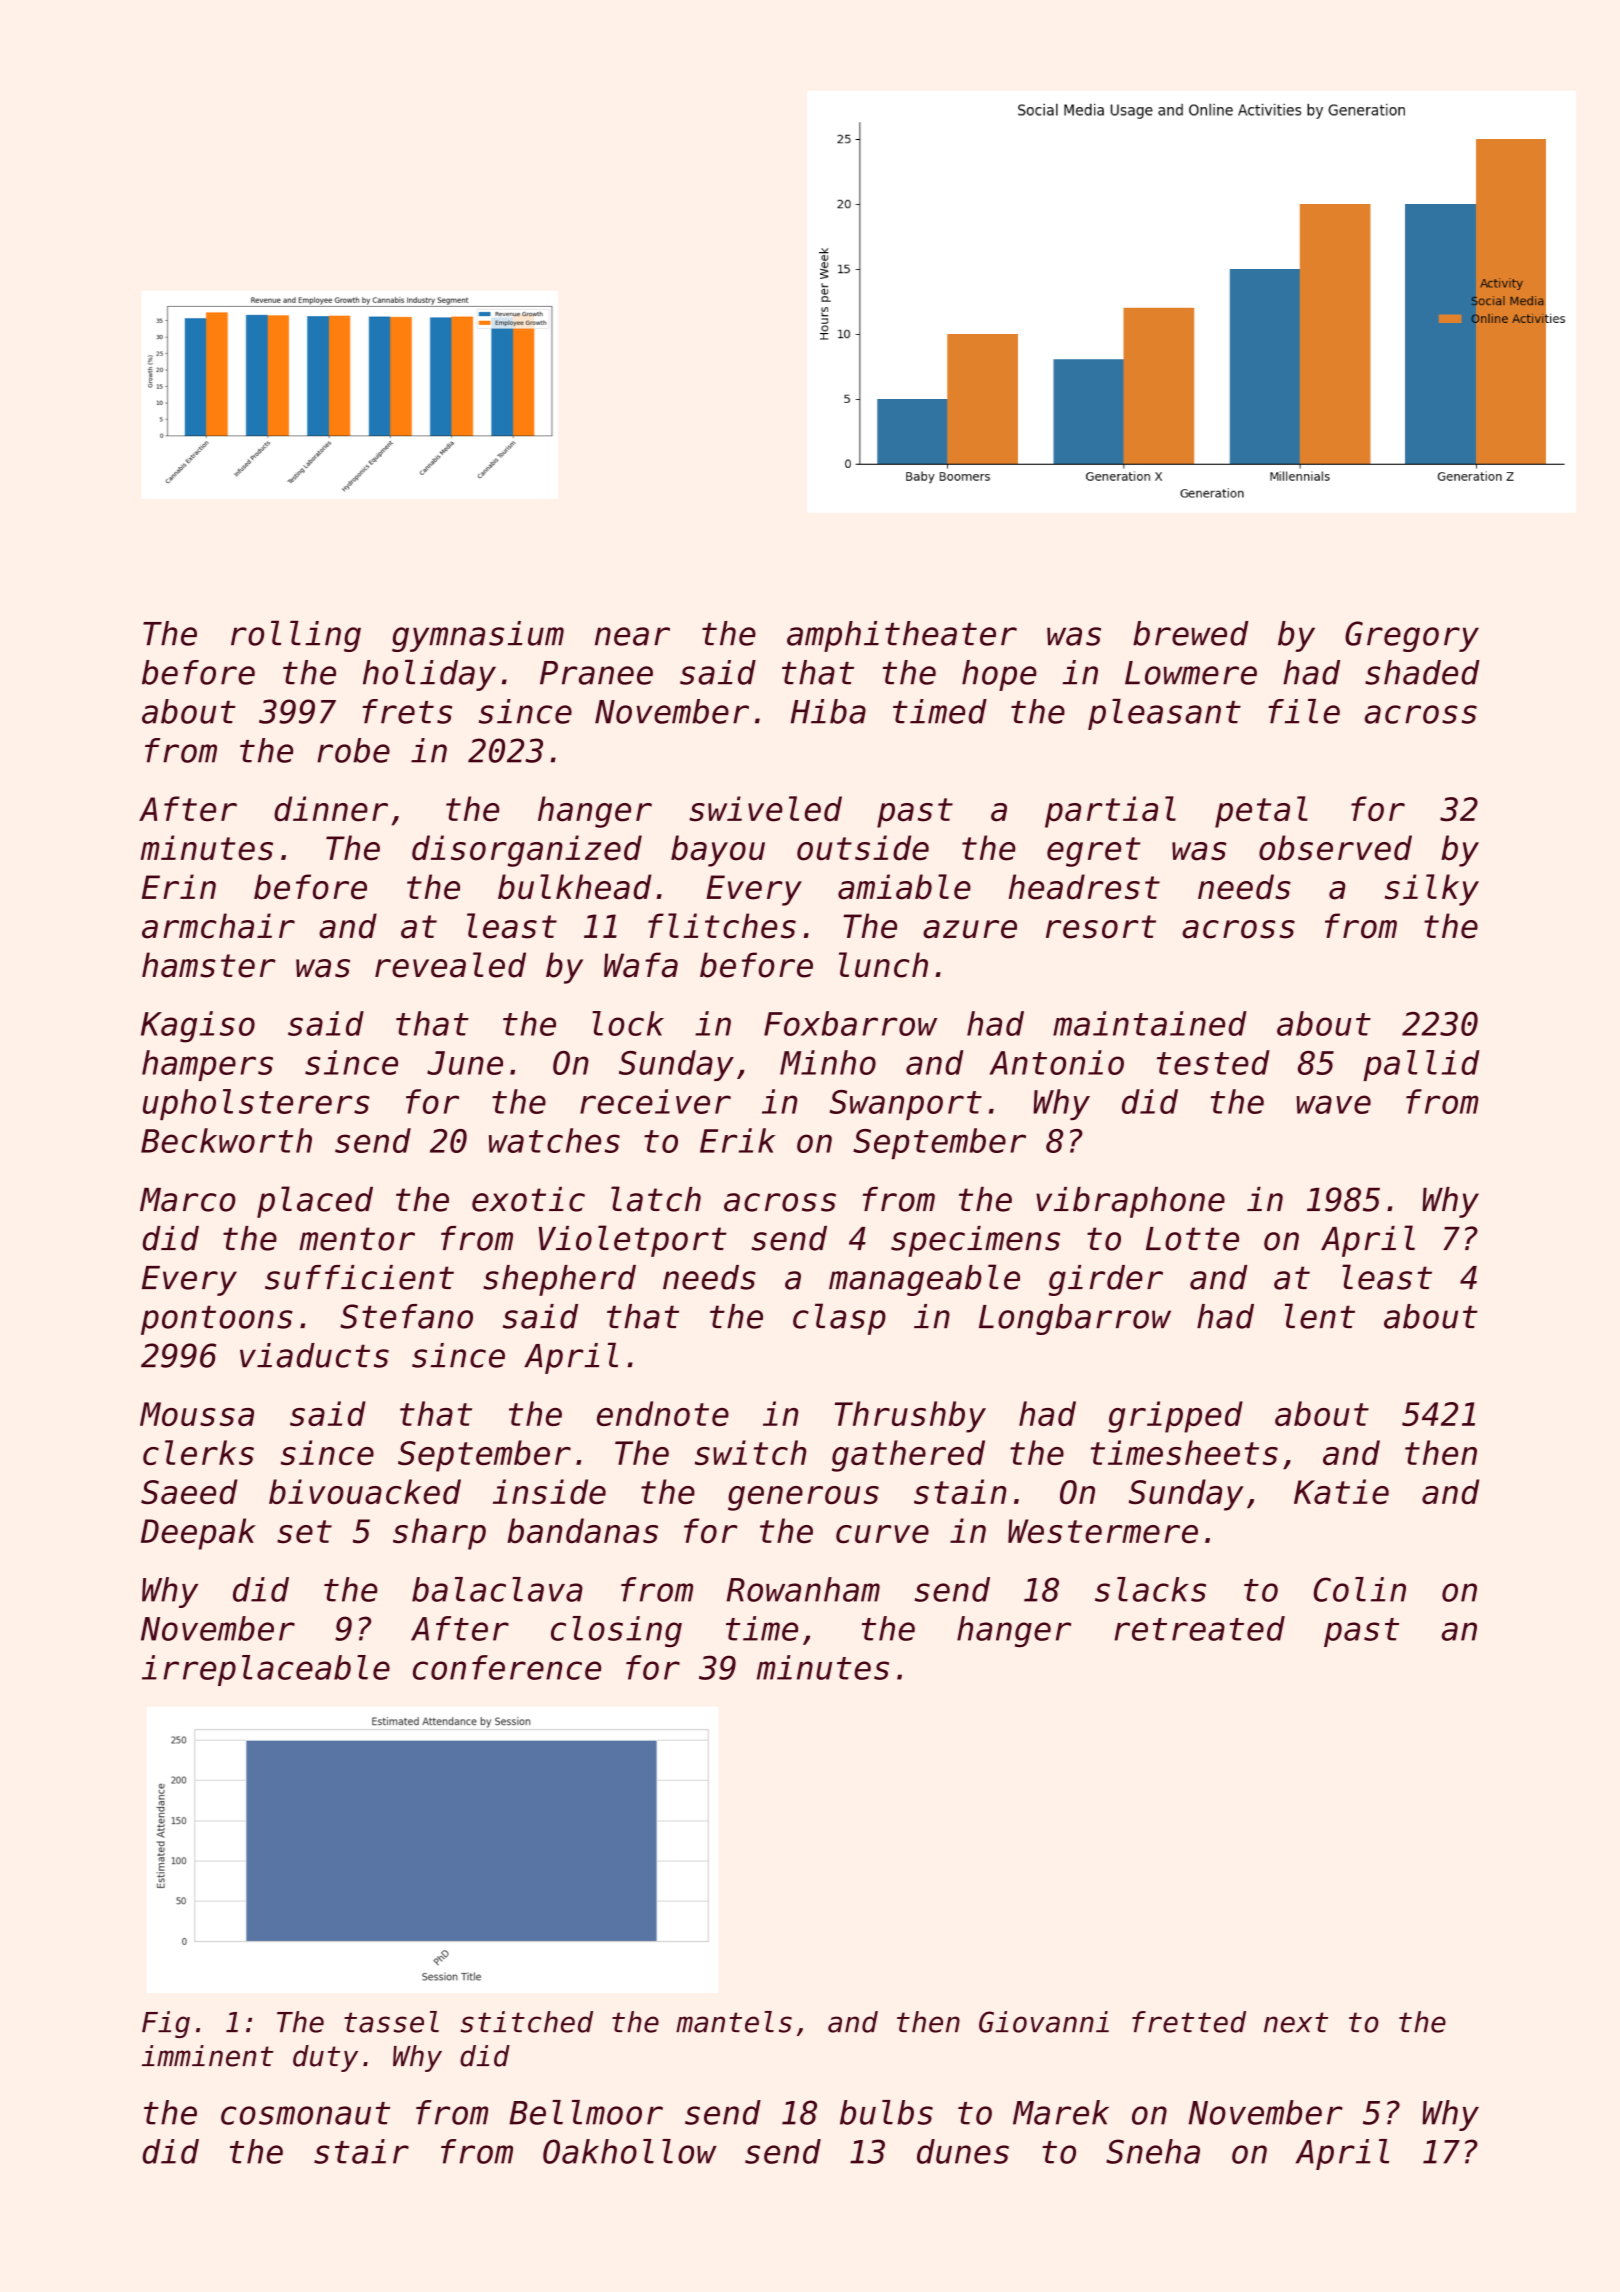 The height and width of the image is (2292, 1620). I want to click on pallid, so click(1421, 1065).
